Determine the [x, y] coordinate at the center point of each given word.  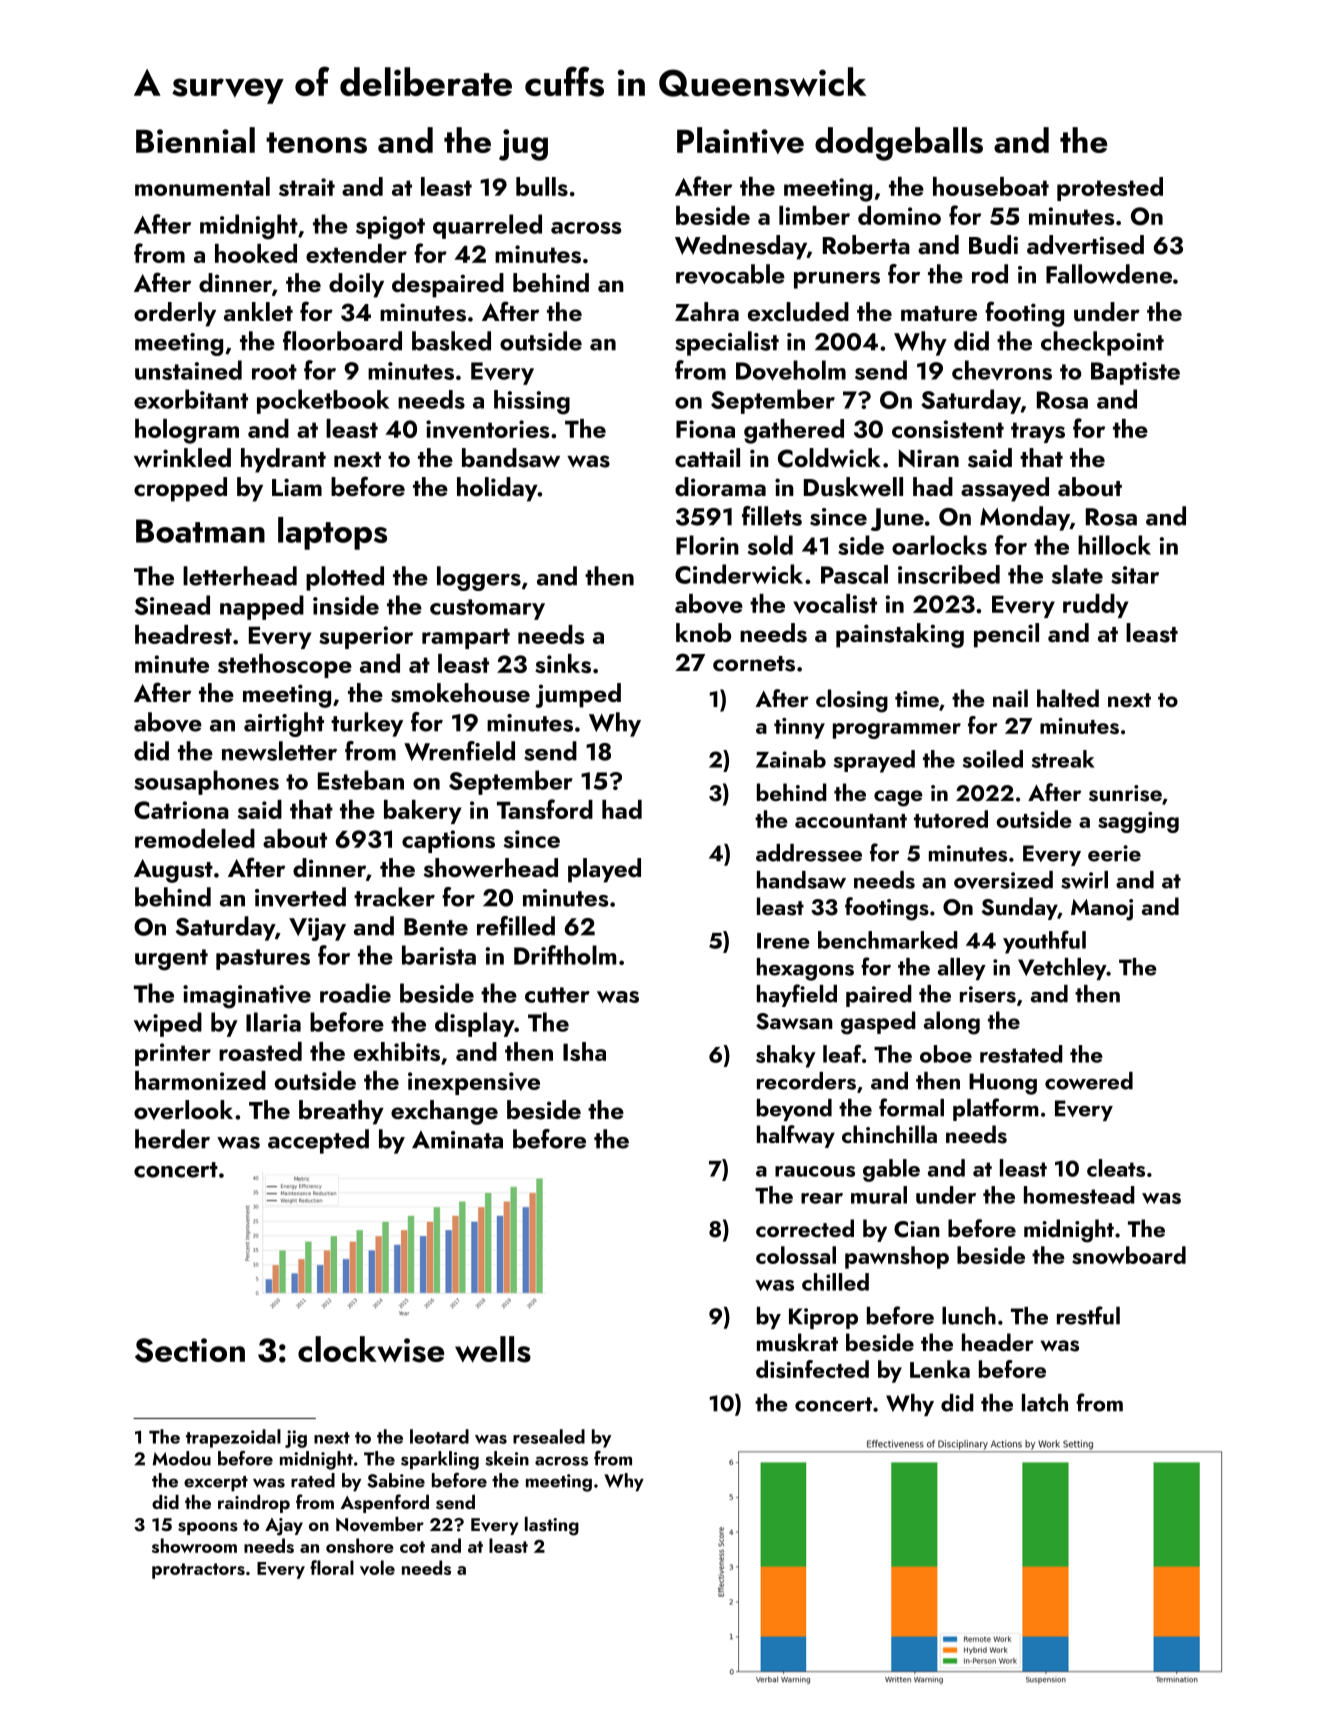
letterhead [240, 576]
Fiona [705, 429]
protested [1110, 189]
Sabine [396, 1480]
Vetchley [1062, 969]
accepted [318, 1141]
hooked [256, 253]
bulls [542, 186]
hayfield [797, 995]
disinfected [812, 1369]
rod [990, 274]
